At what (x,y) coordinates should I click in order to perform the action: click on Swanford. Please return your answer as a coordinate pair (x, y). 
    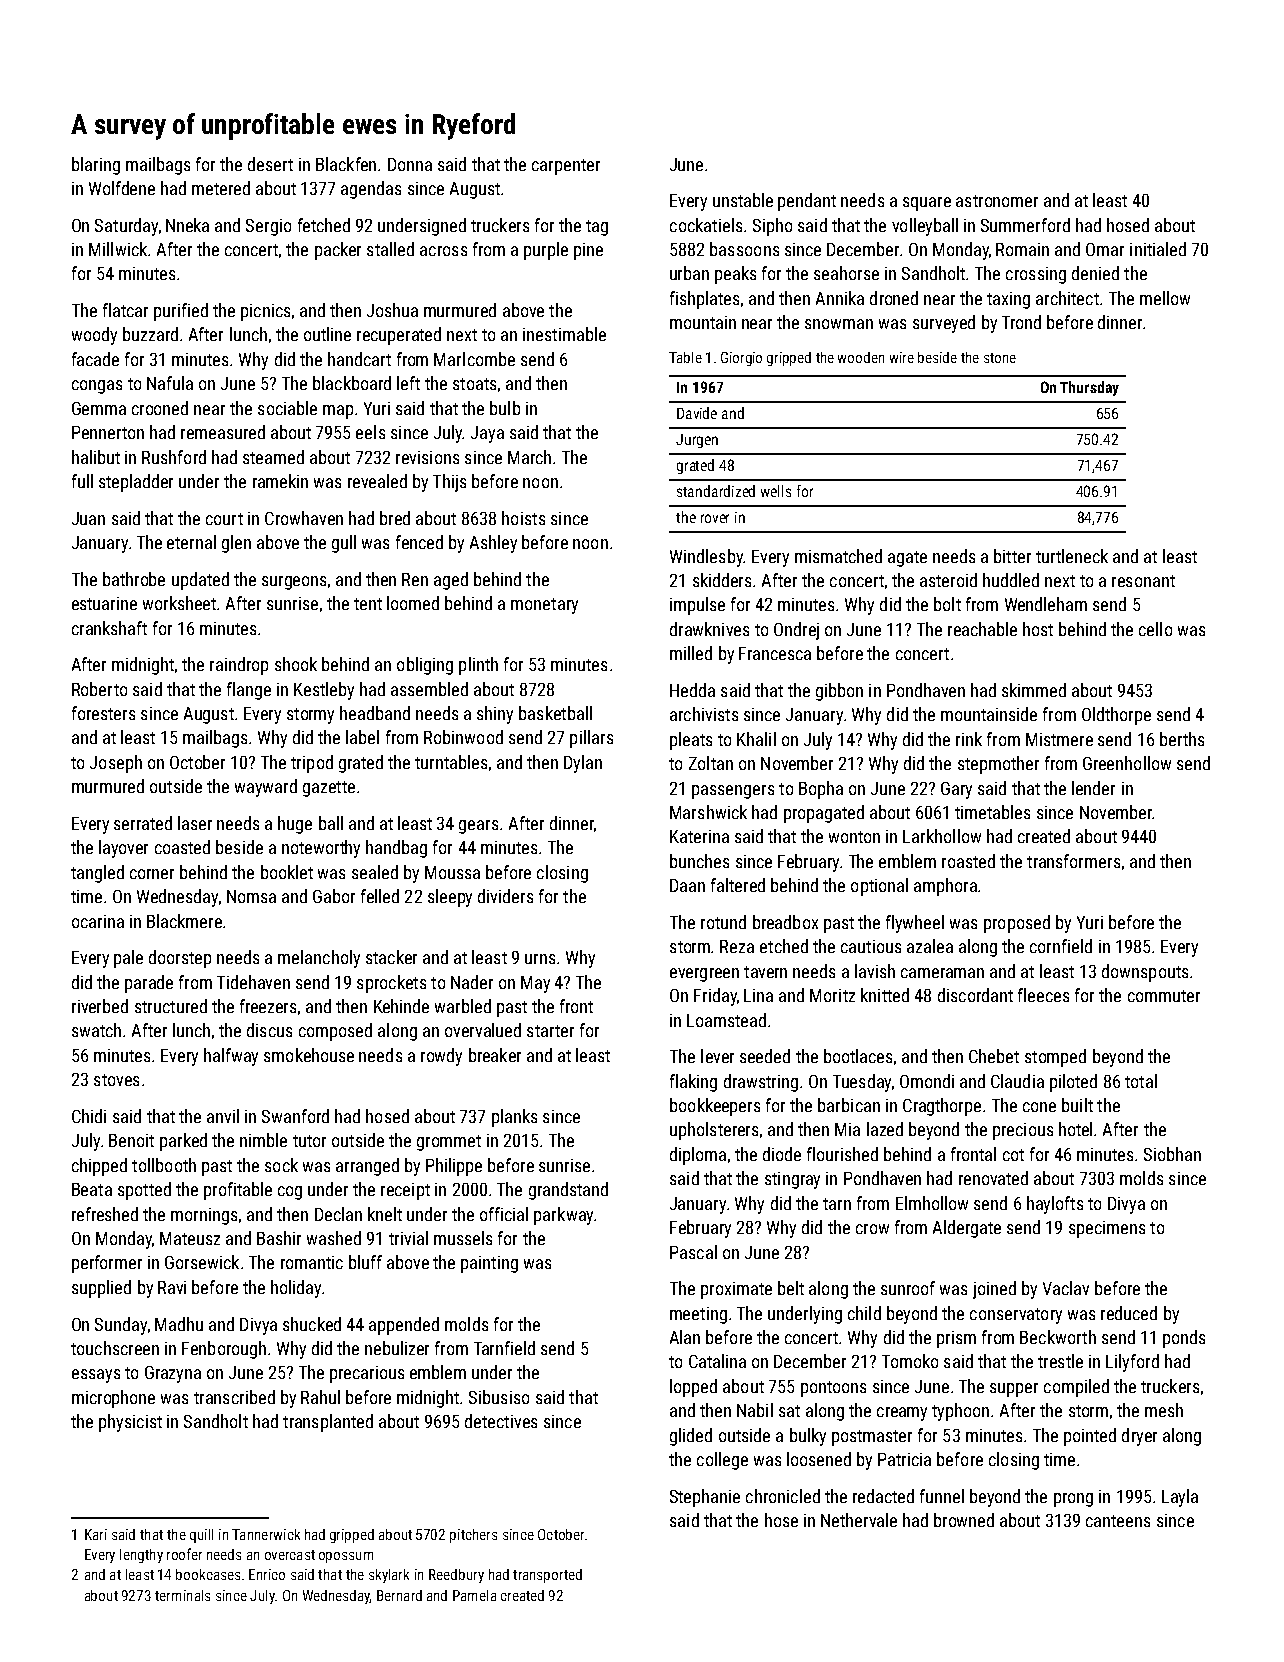
    Looking at the image, I should click on (295, 1116).
